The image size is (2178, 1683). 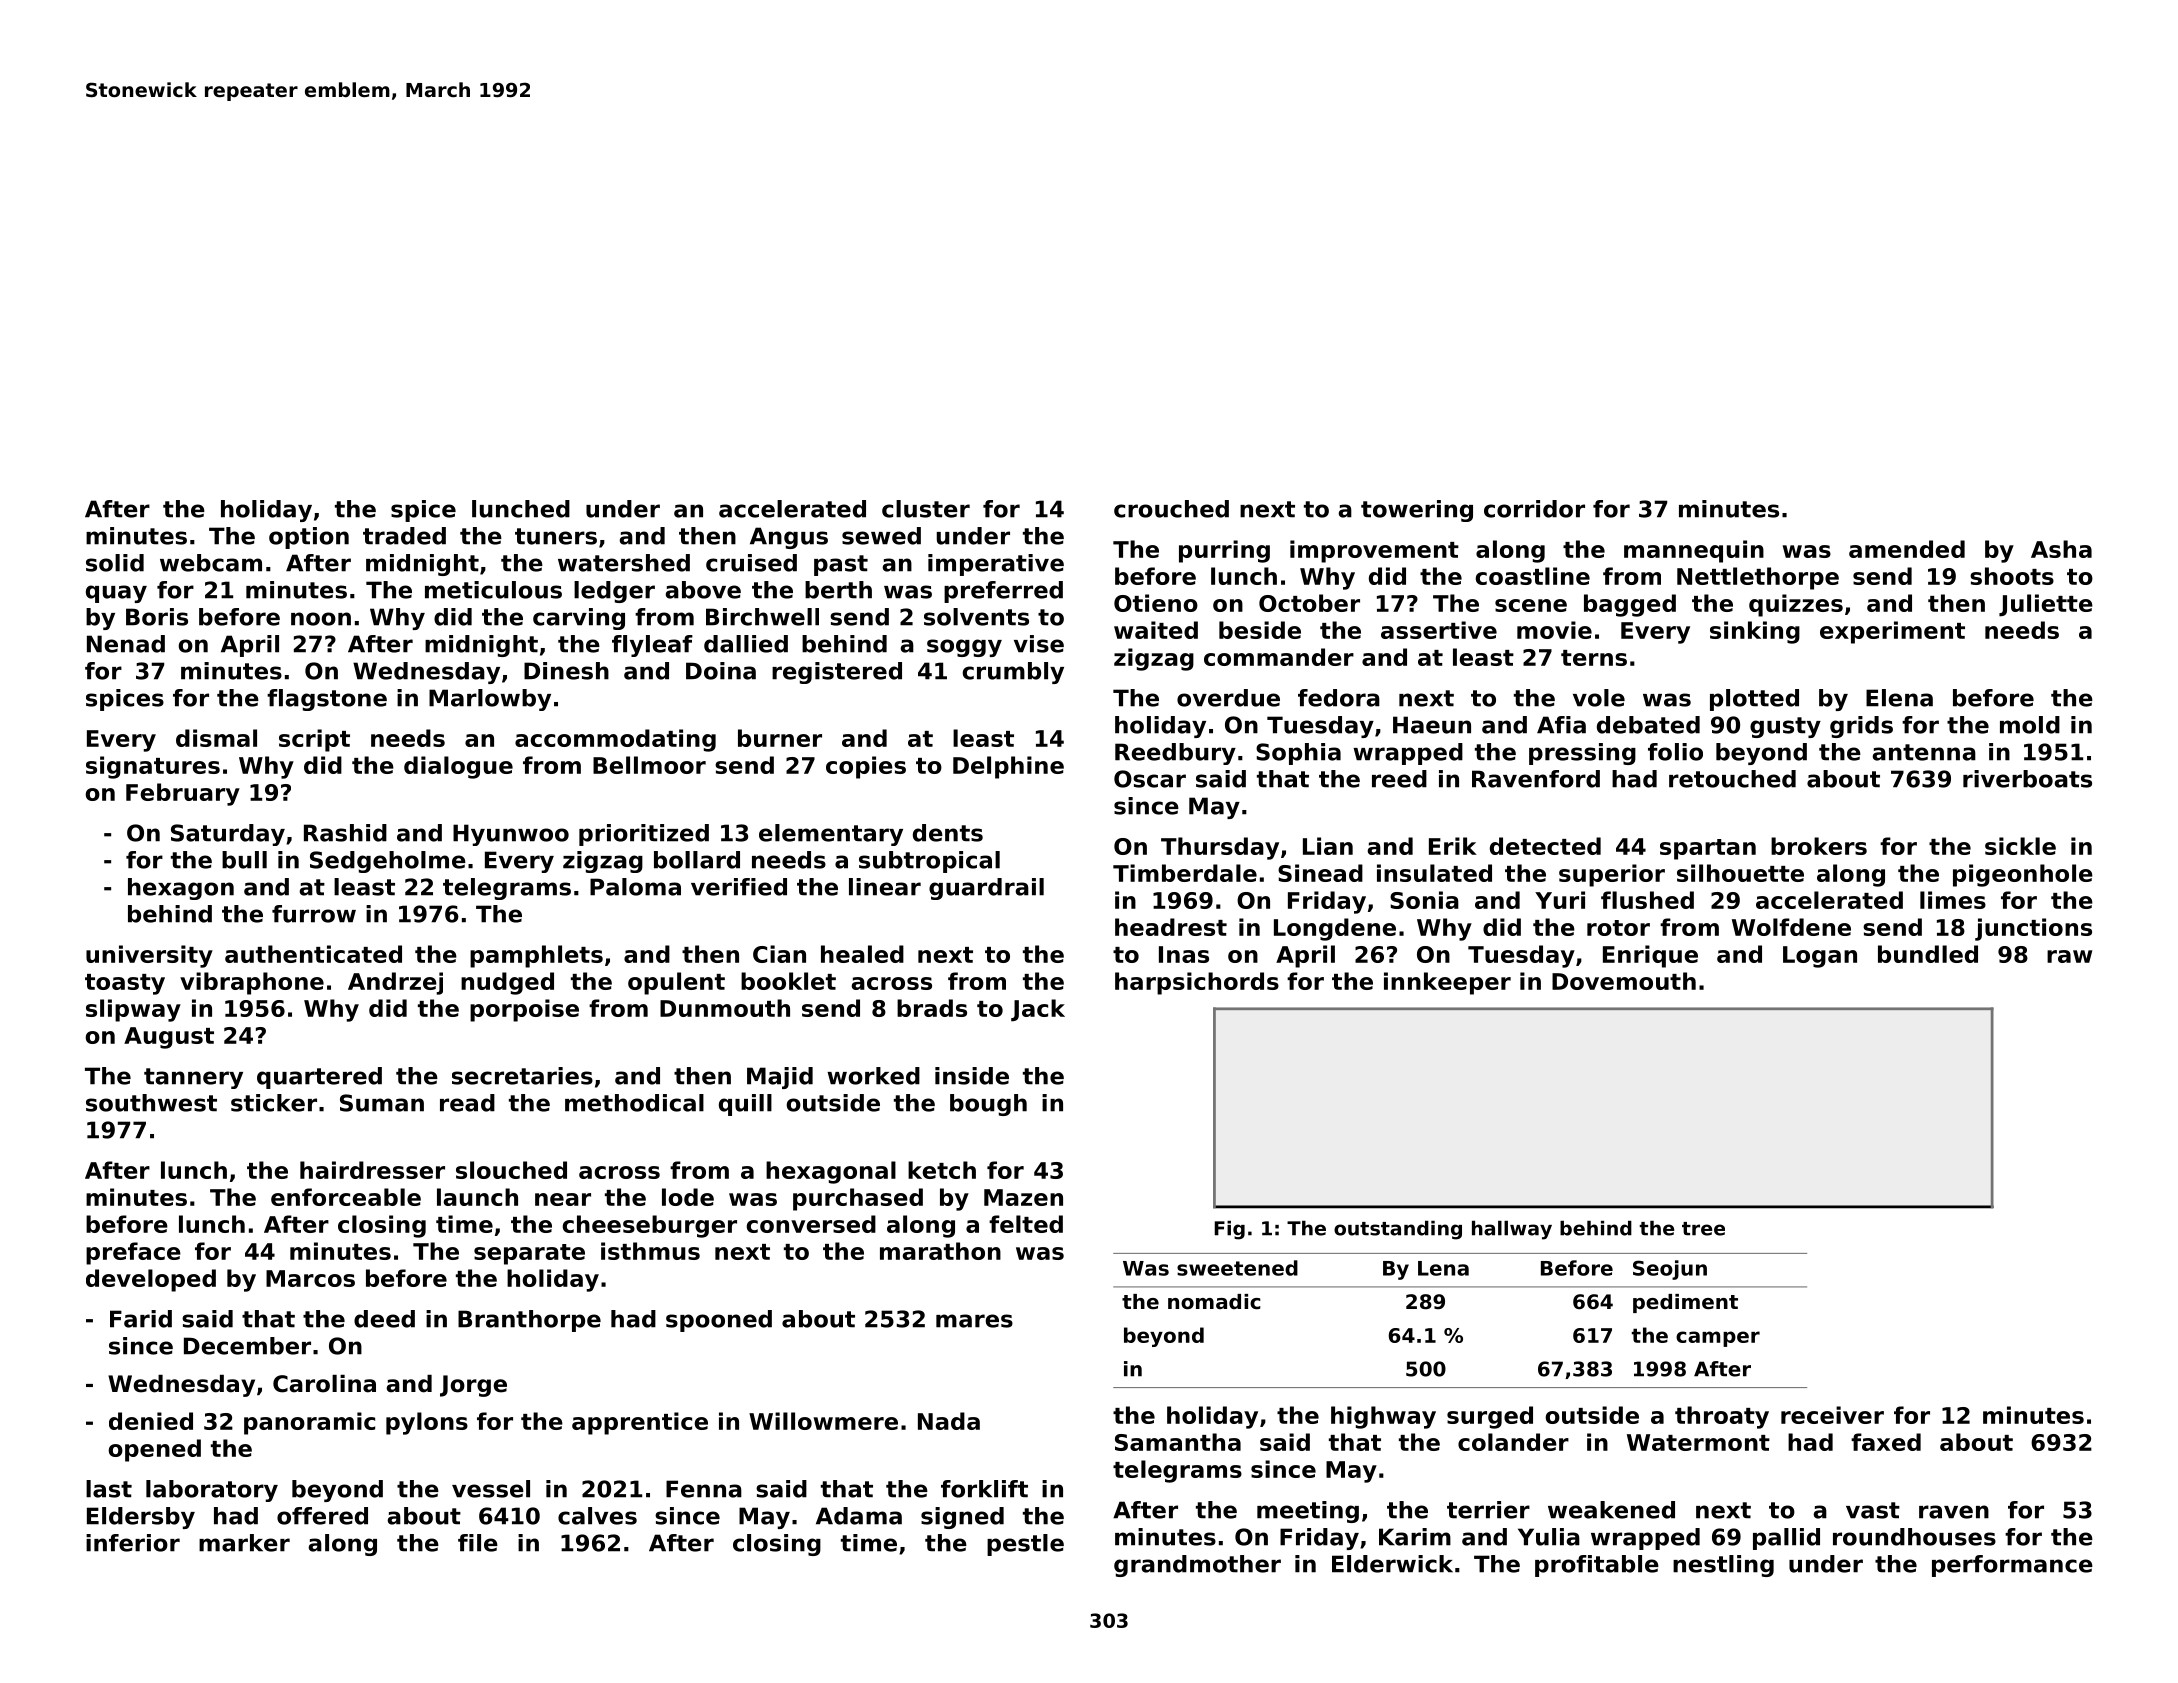 What do you see at coordinates (493, 590) in the image?
I see `meticulous` at bounding box center [493, 590].
